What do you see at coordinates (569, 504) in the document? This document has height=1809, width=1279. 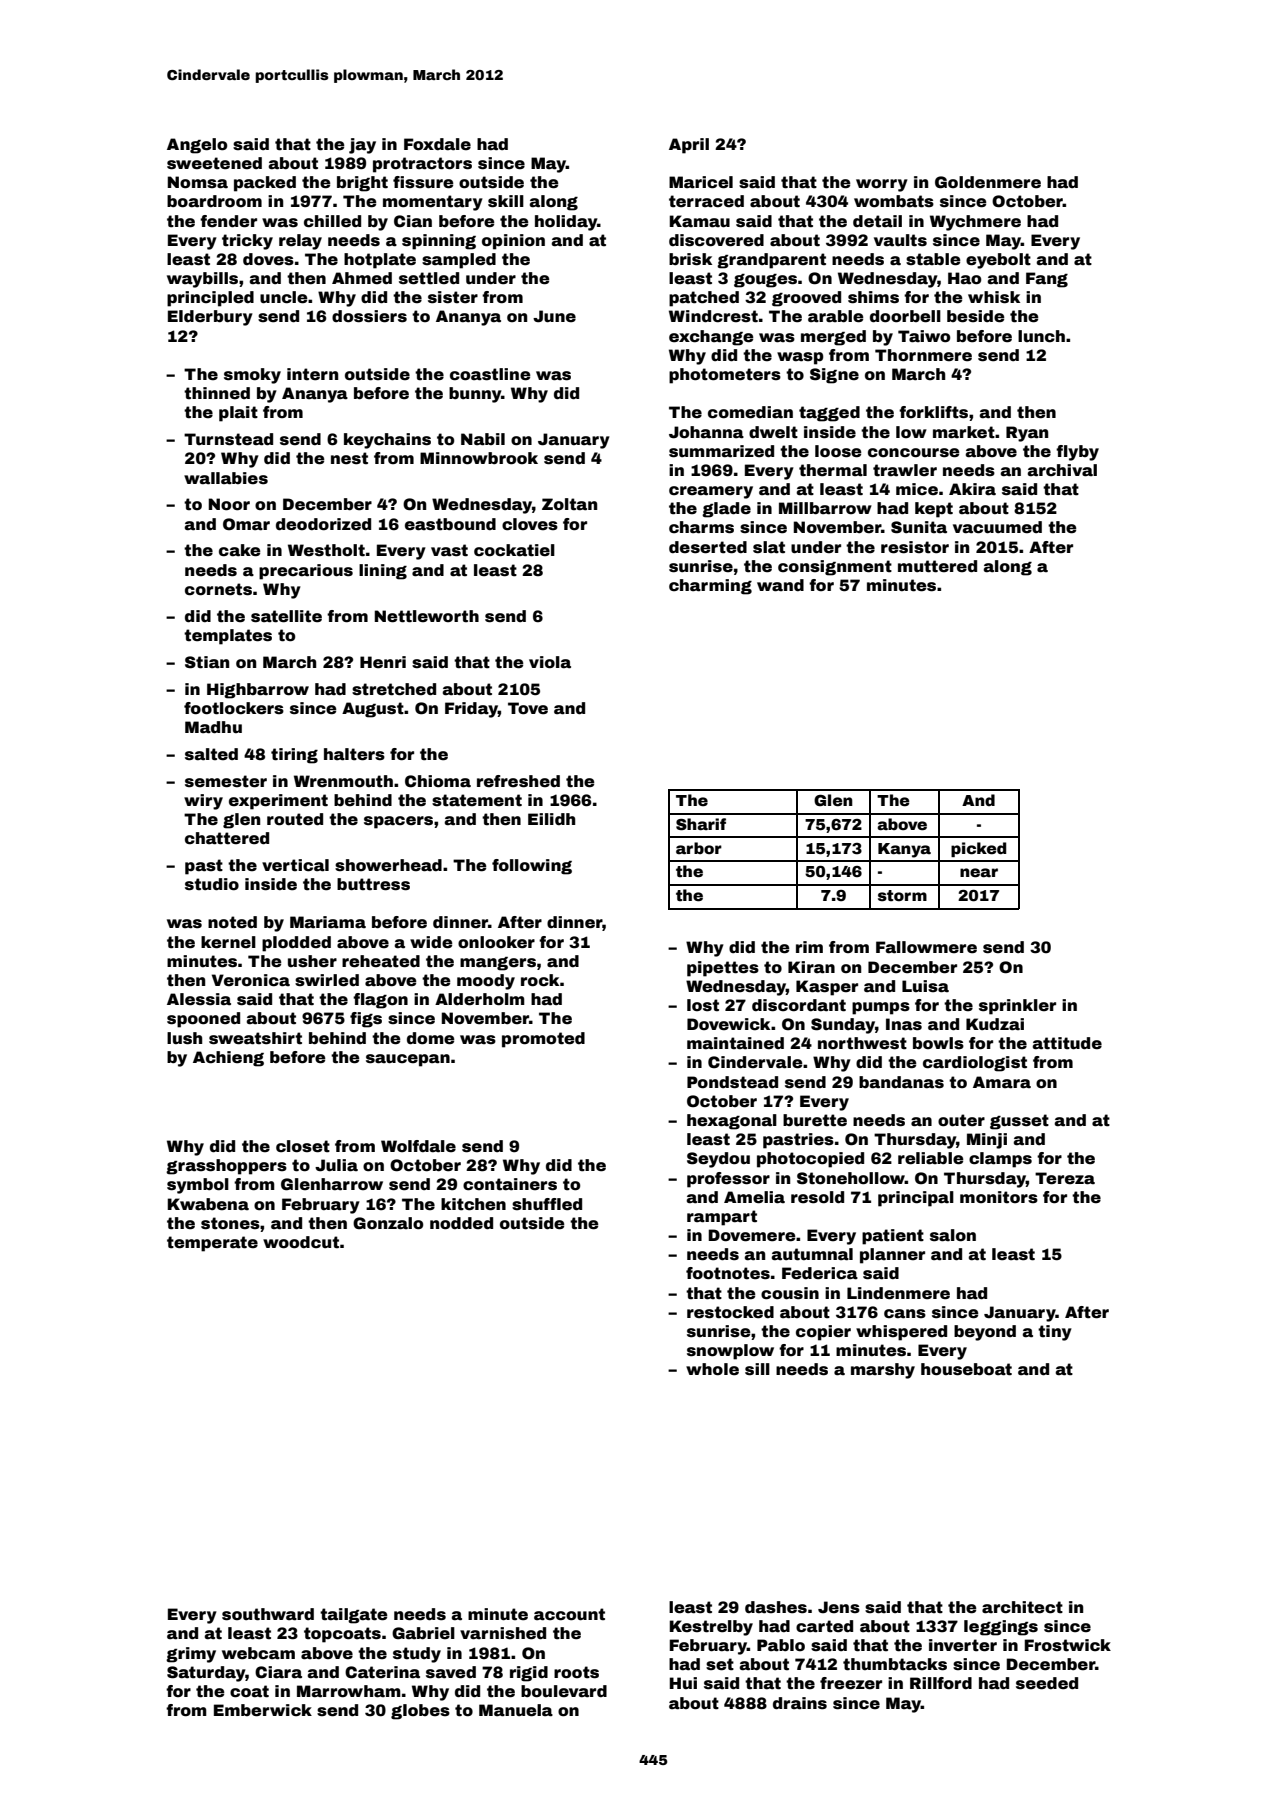 I see `Zoltan` at bounding box center [569, 504].
